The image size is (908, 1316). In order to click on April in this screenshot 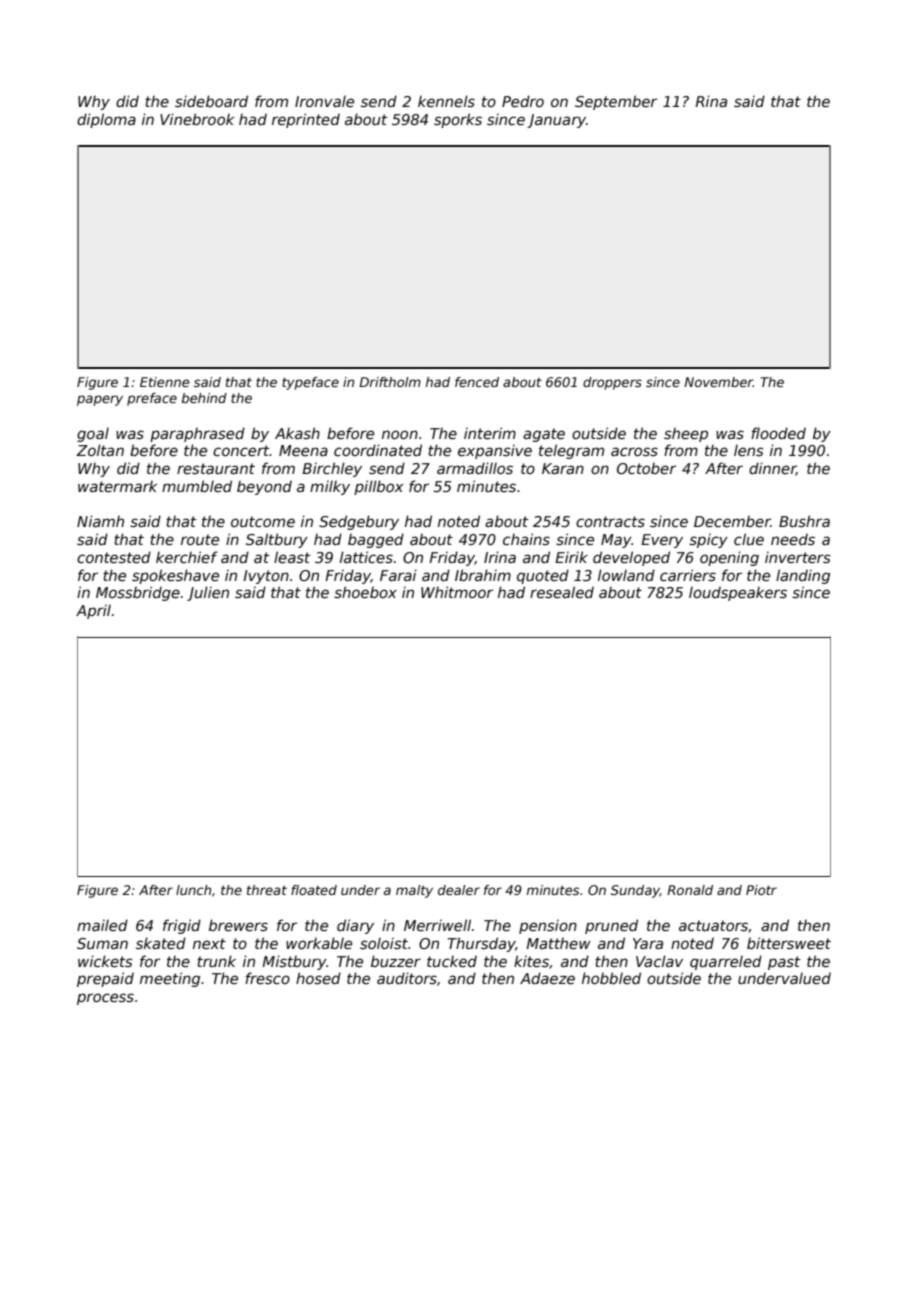, I will do `click(93, 612)`.
